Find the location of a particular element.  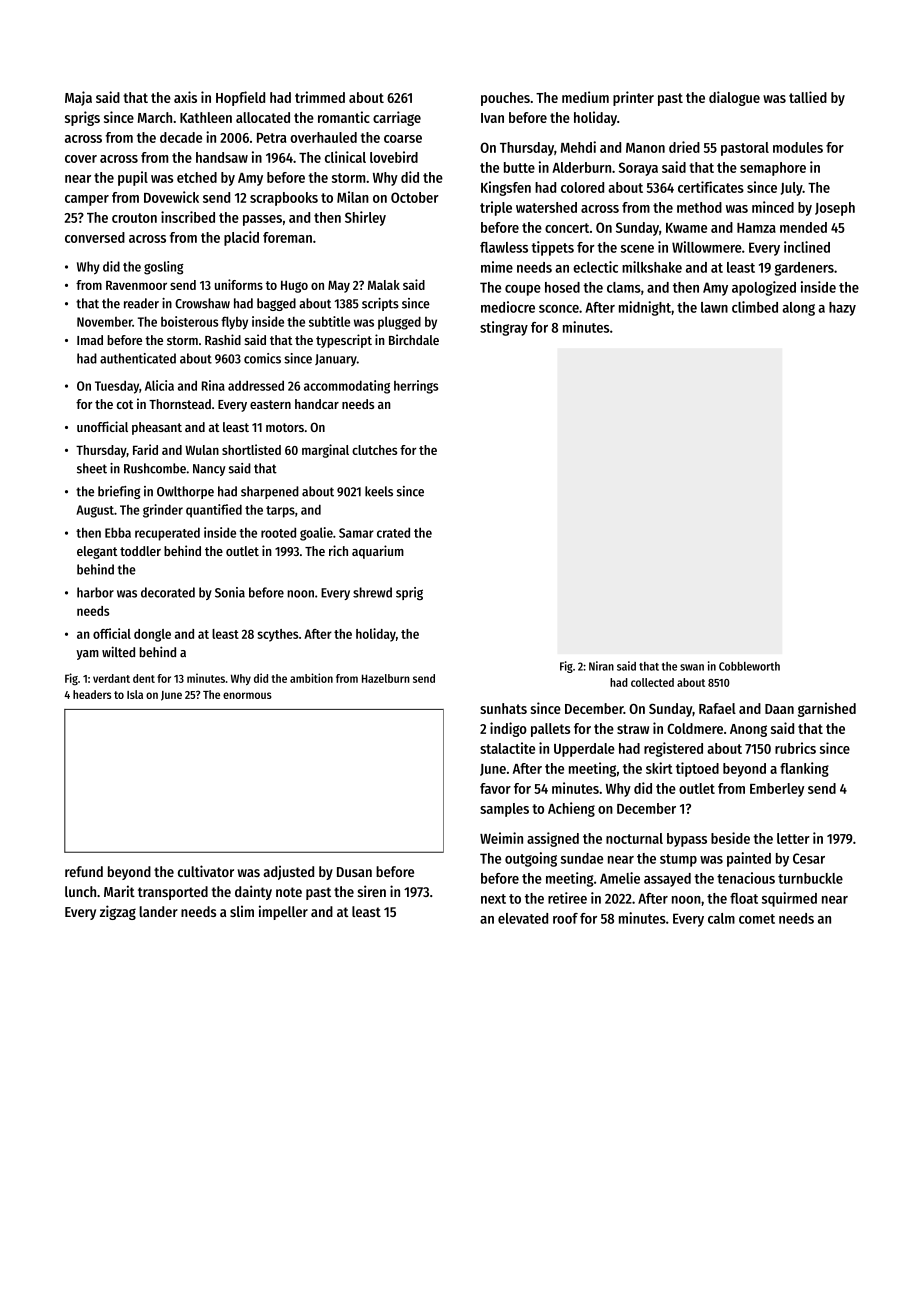

crated is located at coordinates (393, 533).
